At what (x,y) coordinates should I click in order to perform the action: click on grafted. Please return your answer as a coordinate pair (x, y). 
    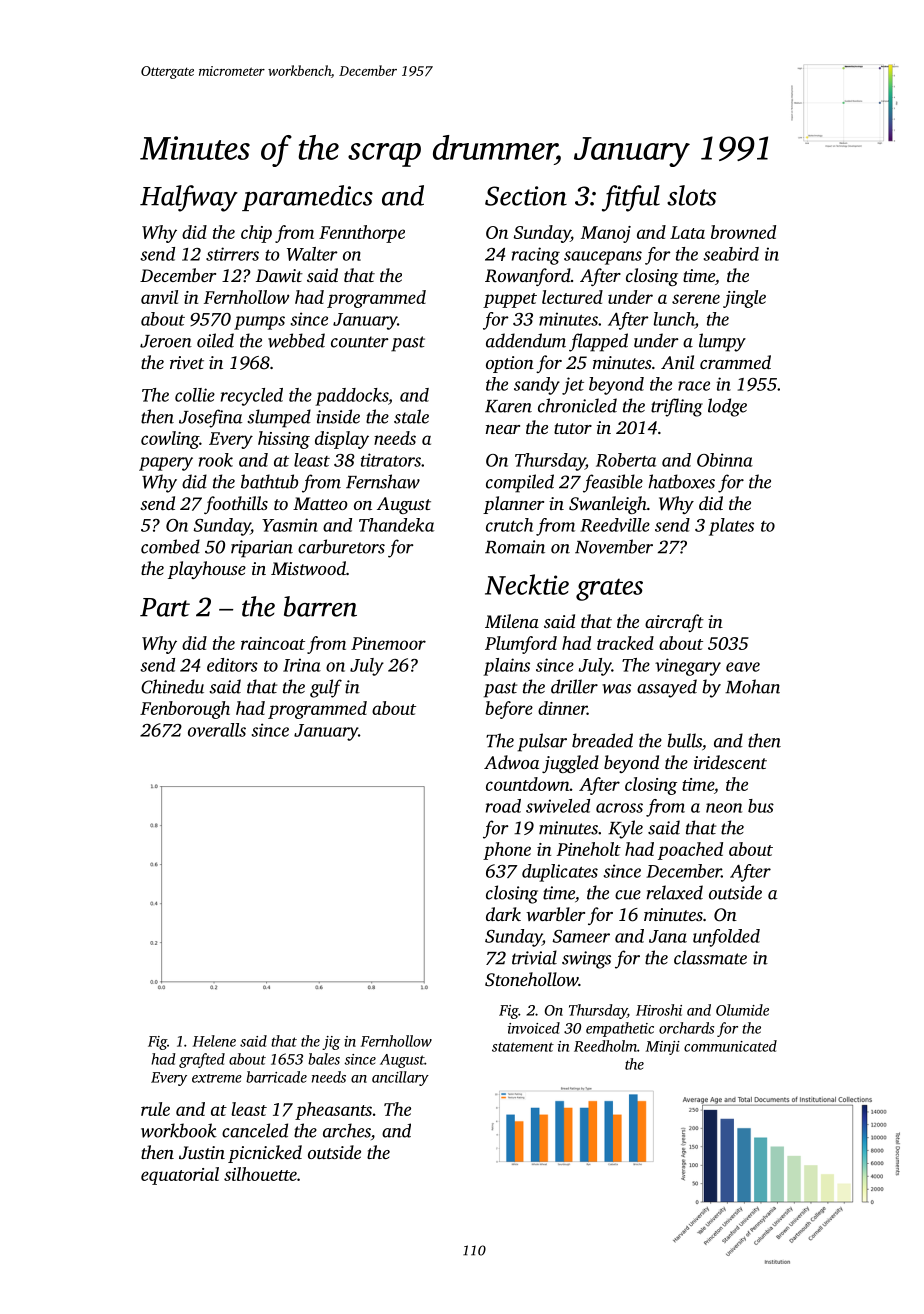
    Looking at the image, I should click on (202, 1060).
